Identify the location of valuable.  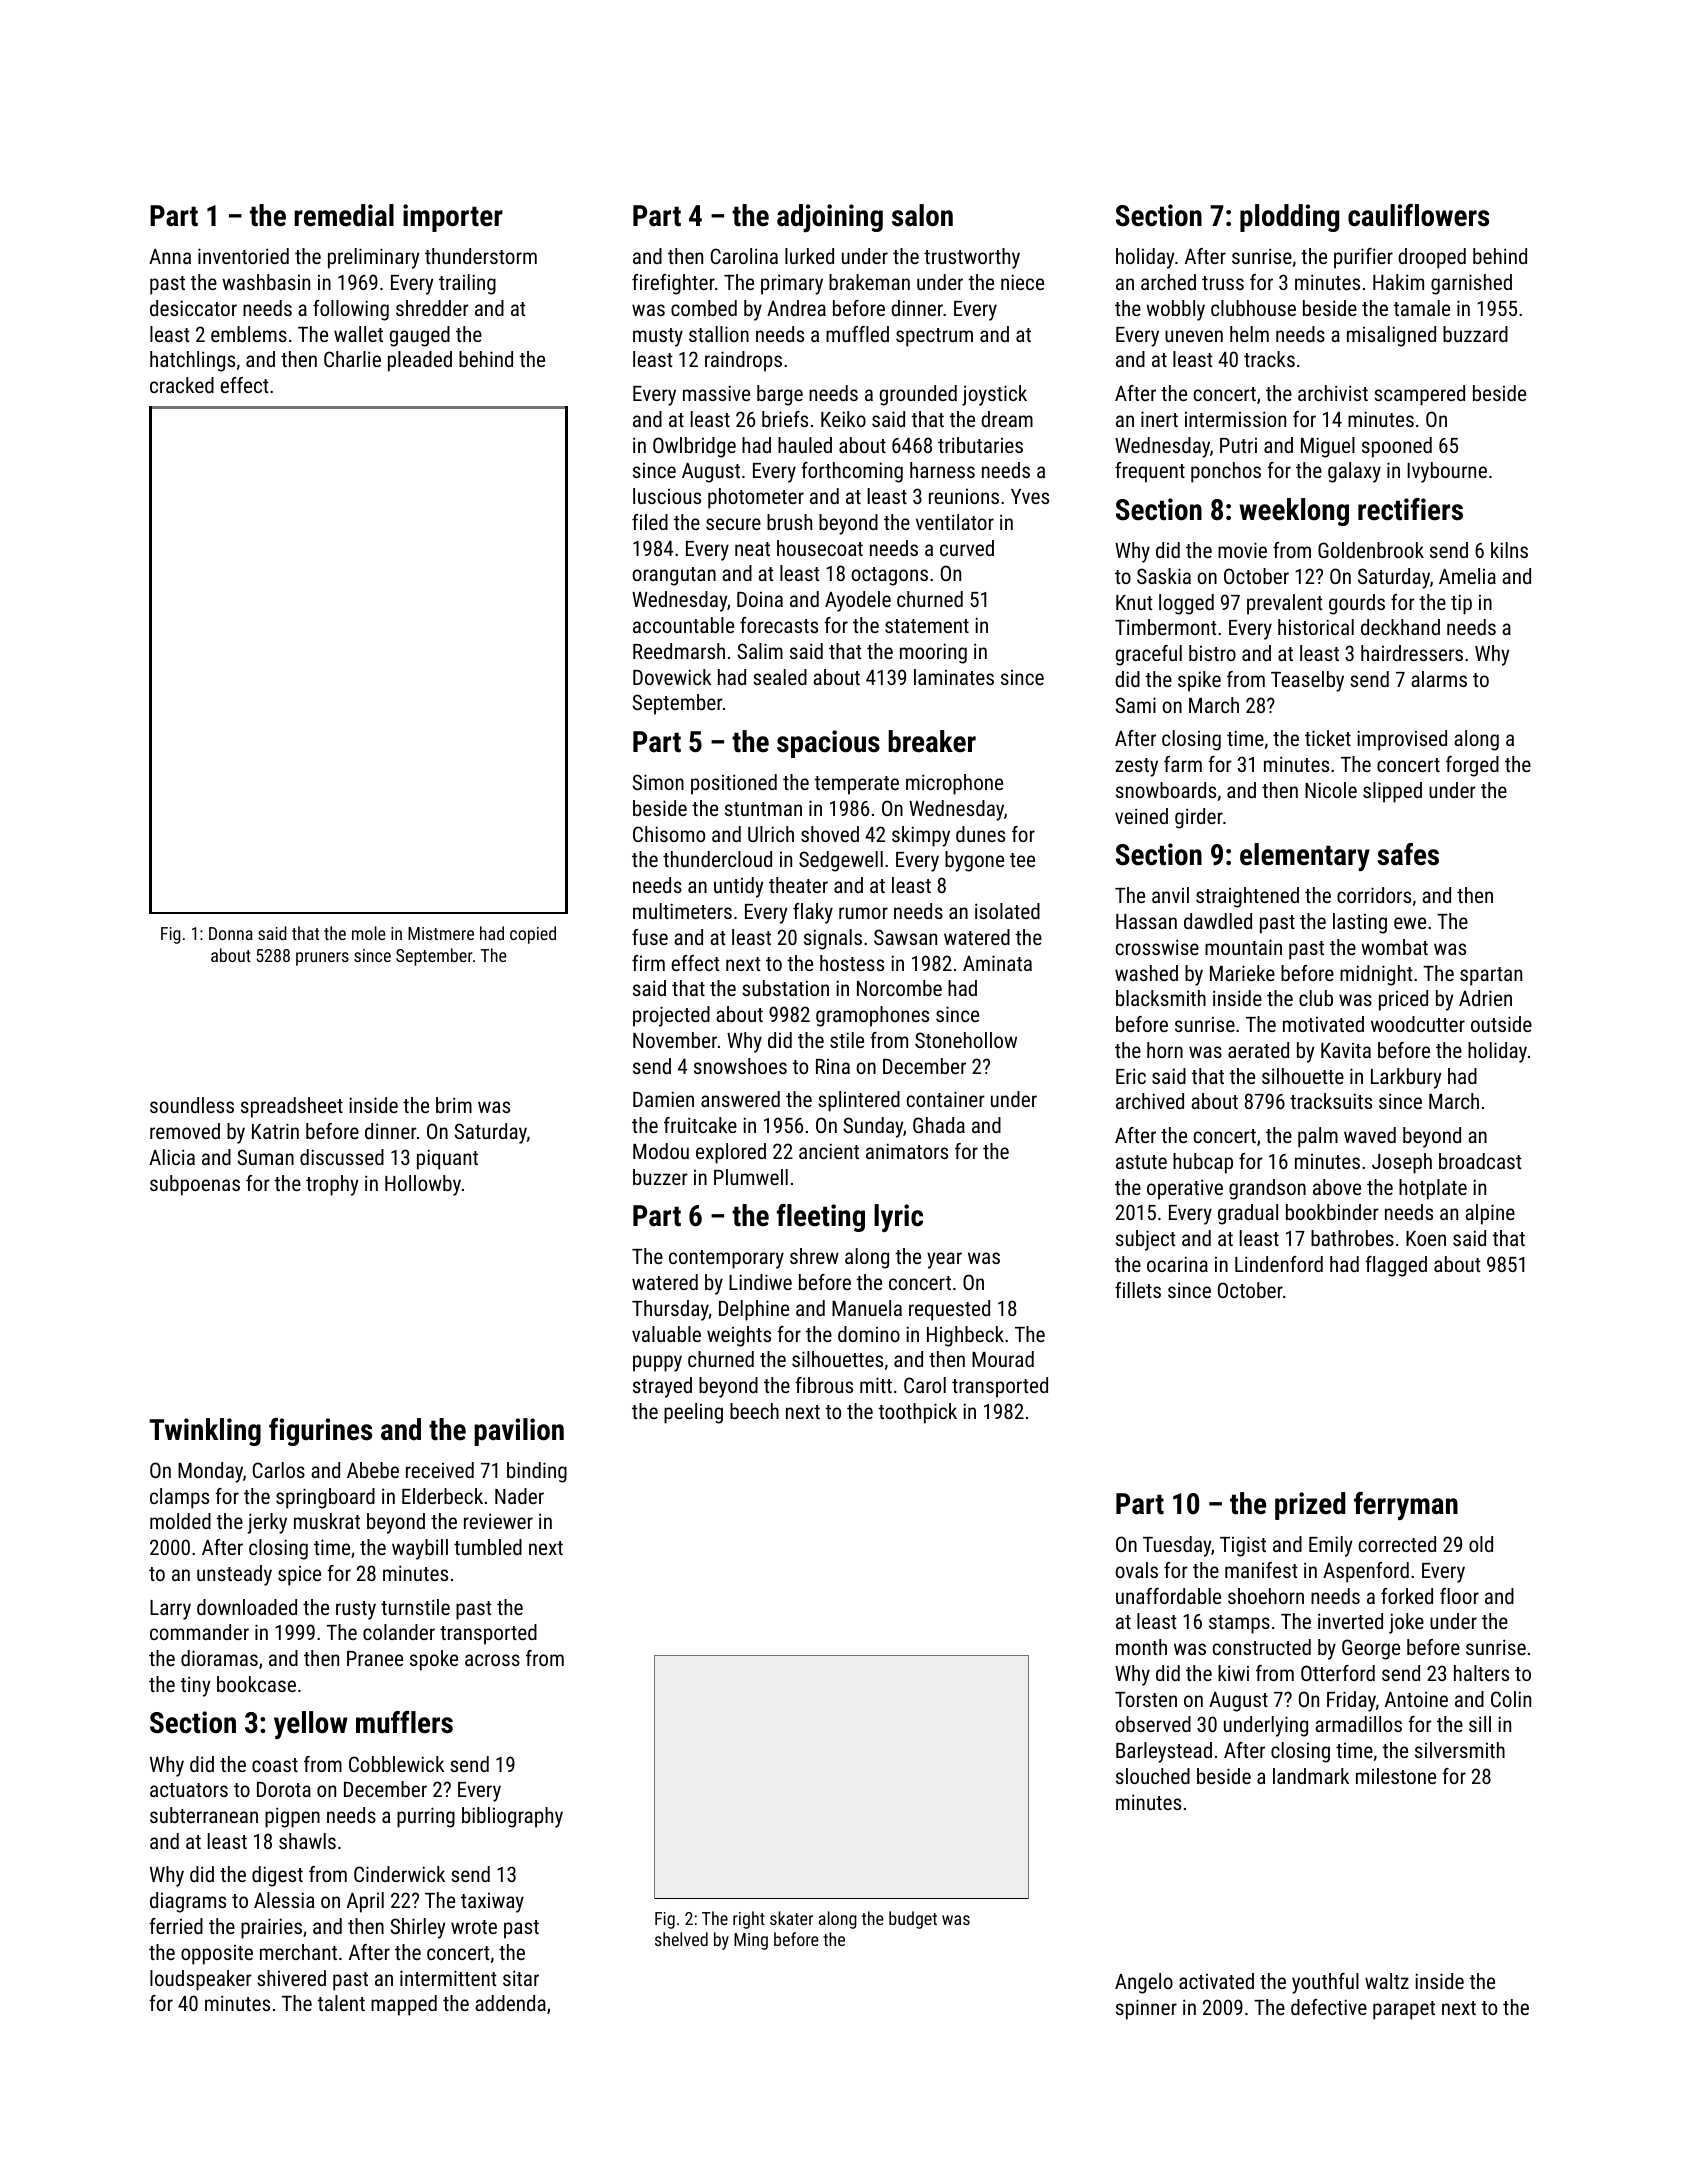
(666, 1334).
